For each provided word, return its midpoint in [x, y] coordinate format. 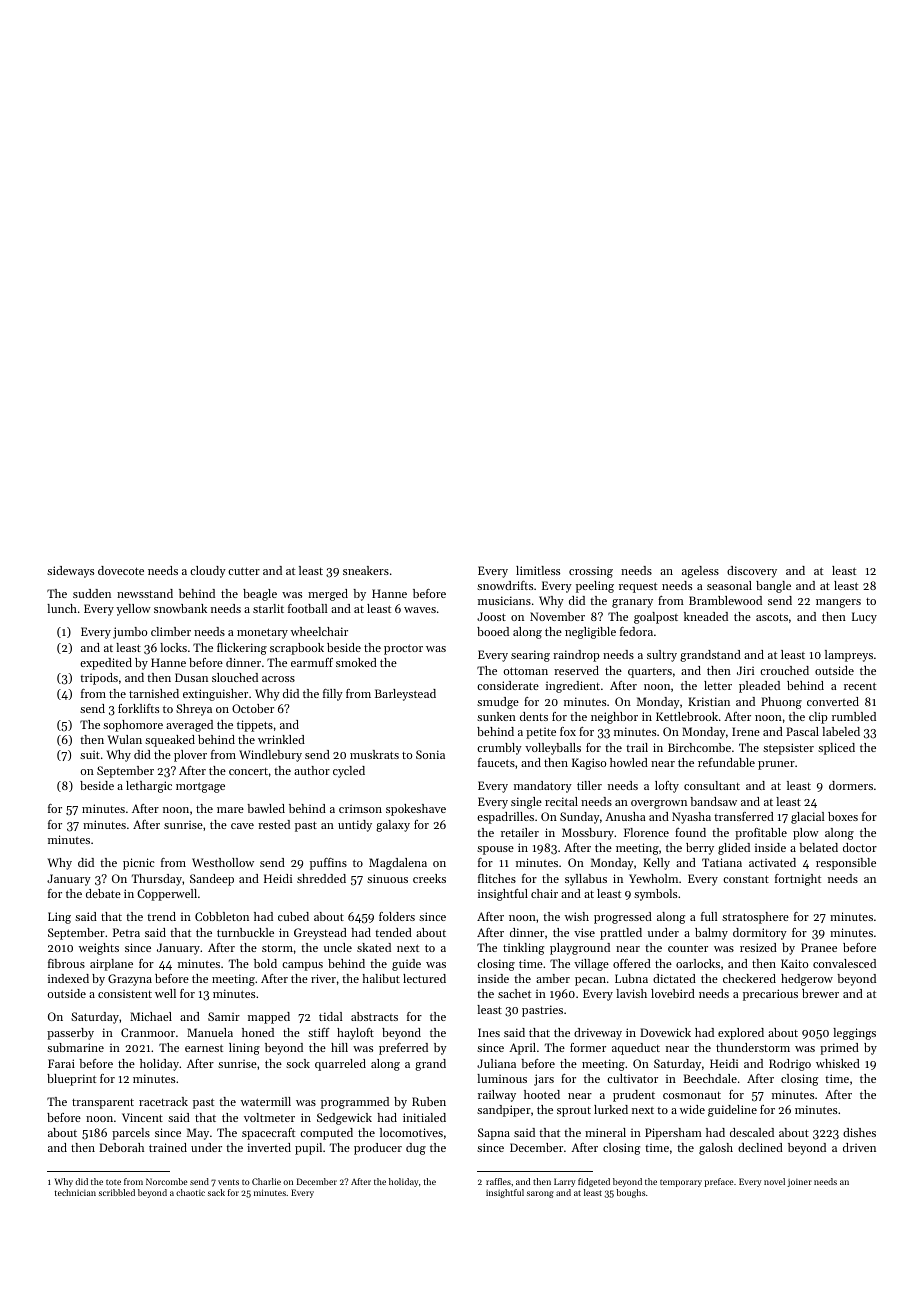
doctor [860, 847]
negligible [590, 633]
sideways [70, 572]
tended [393, 932]
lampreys [849, 656]
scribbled [117, 1192]
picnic [139, 864]
